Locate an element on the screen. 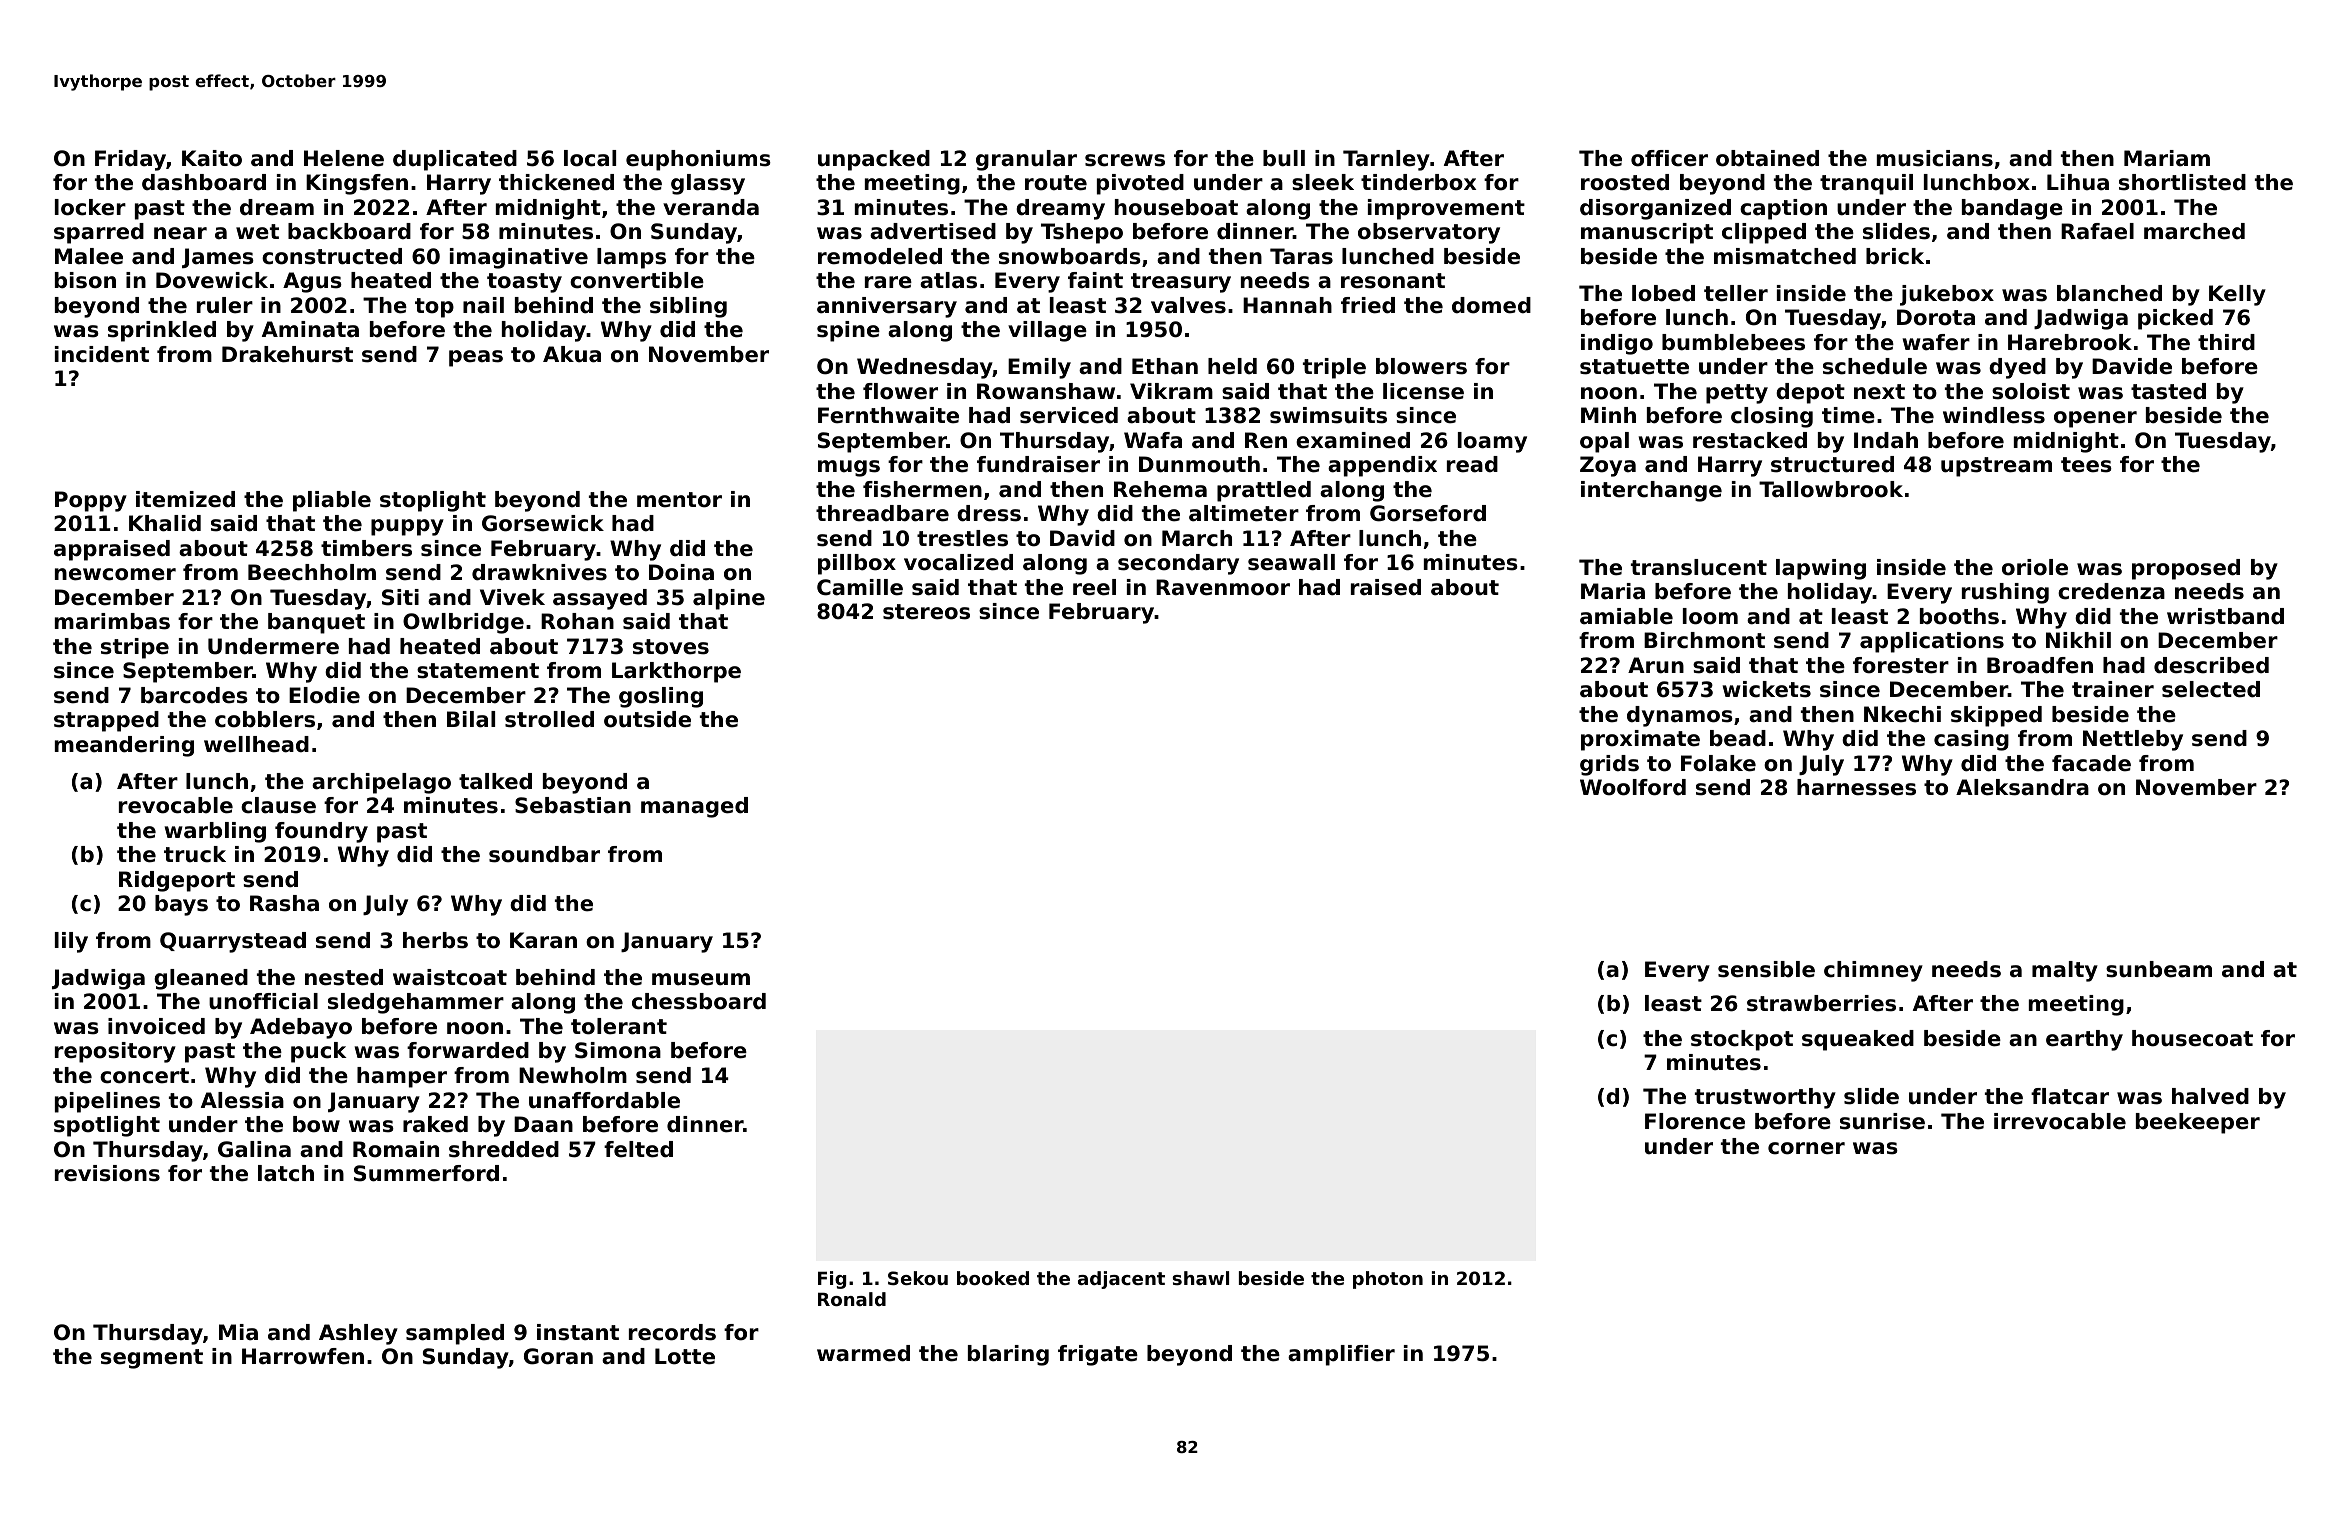  Harrowfen is located at coordinates (303, 1356).
